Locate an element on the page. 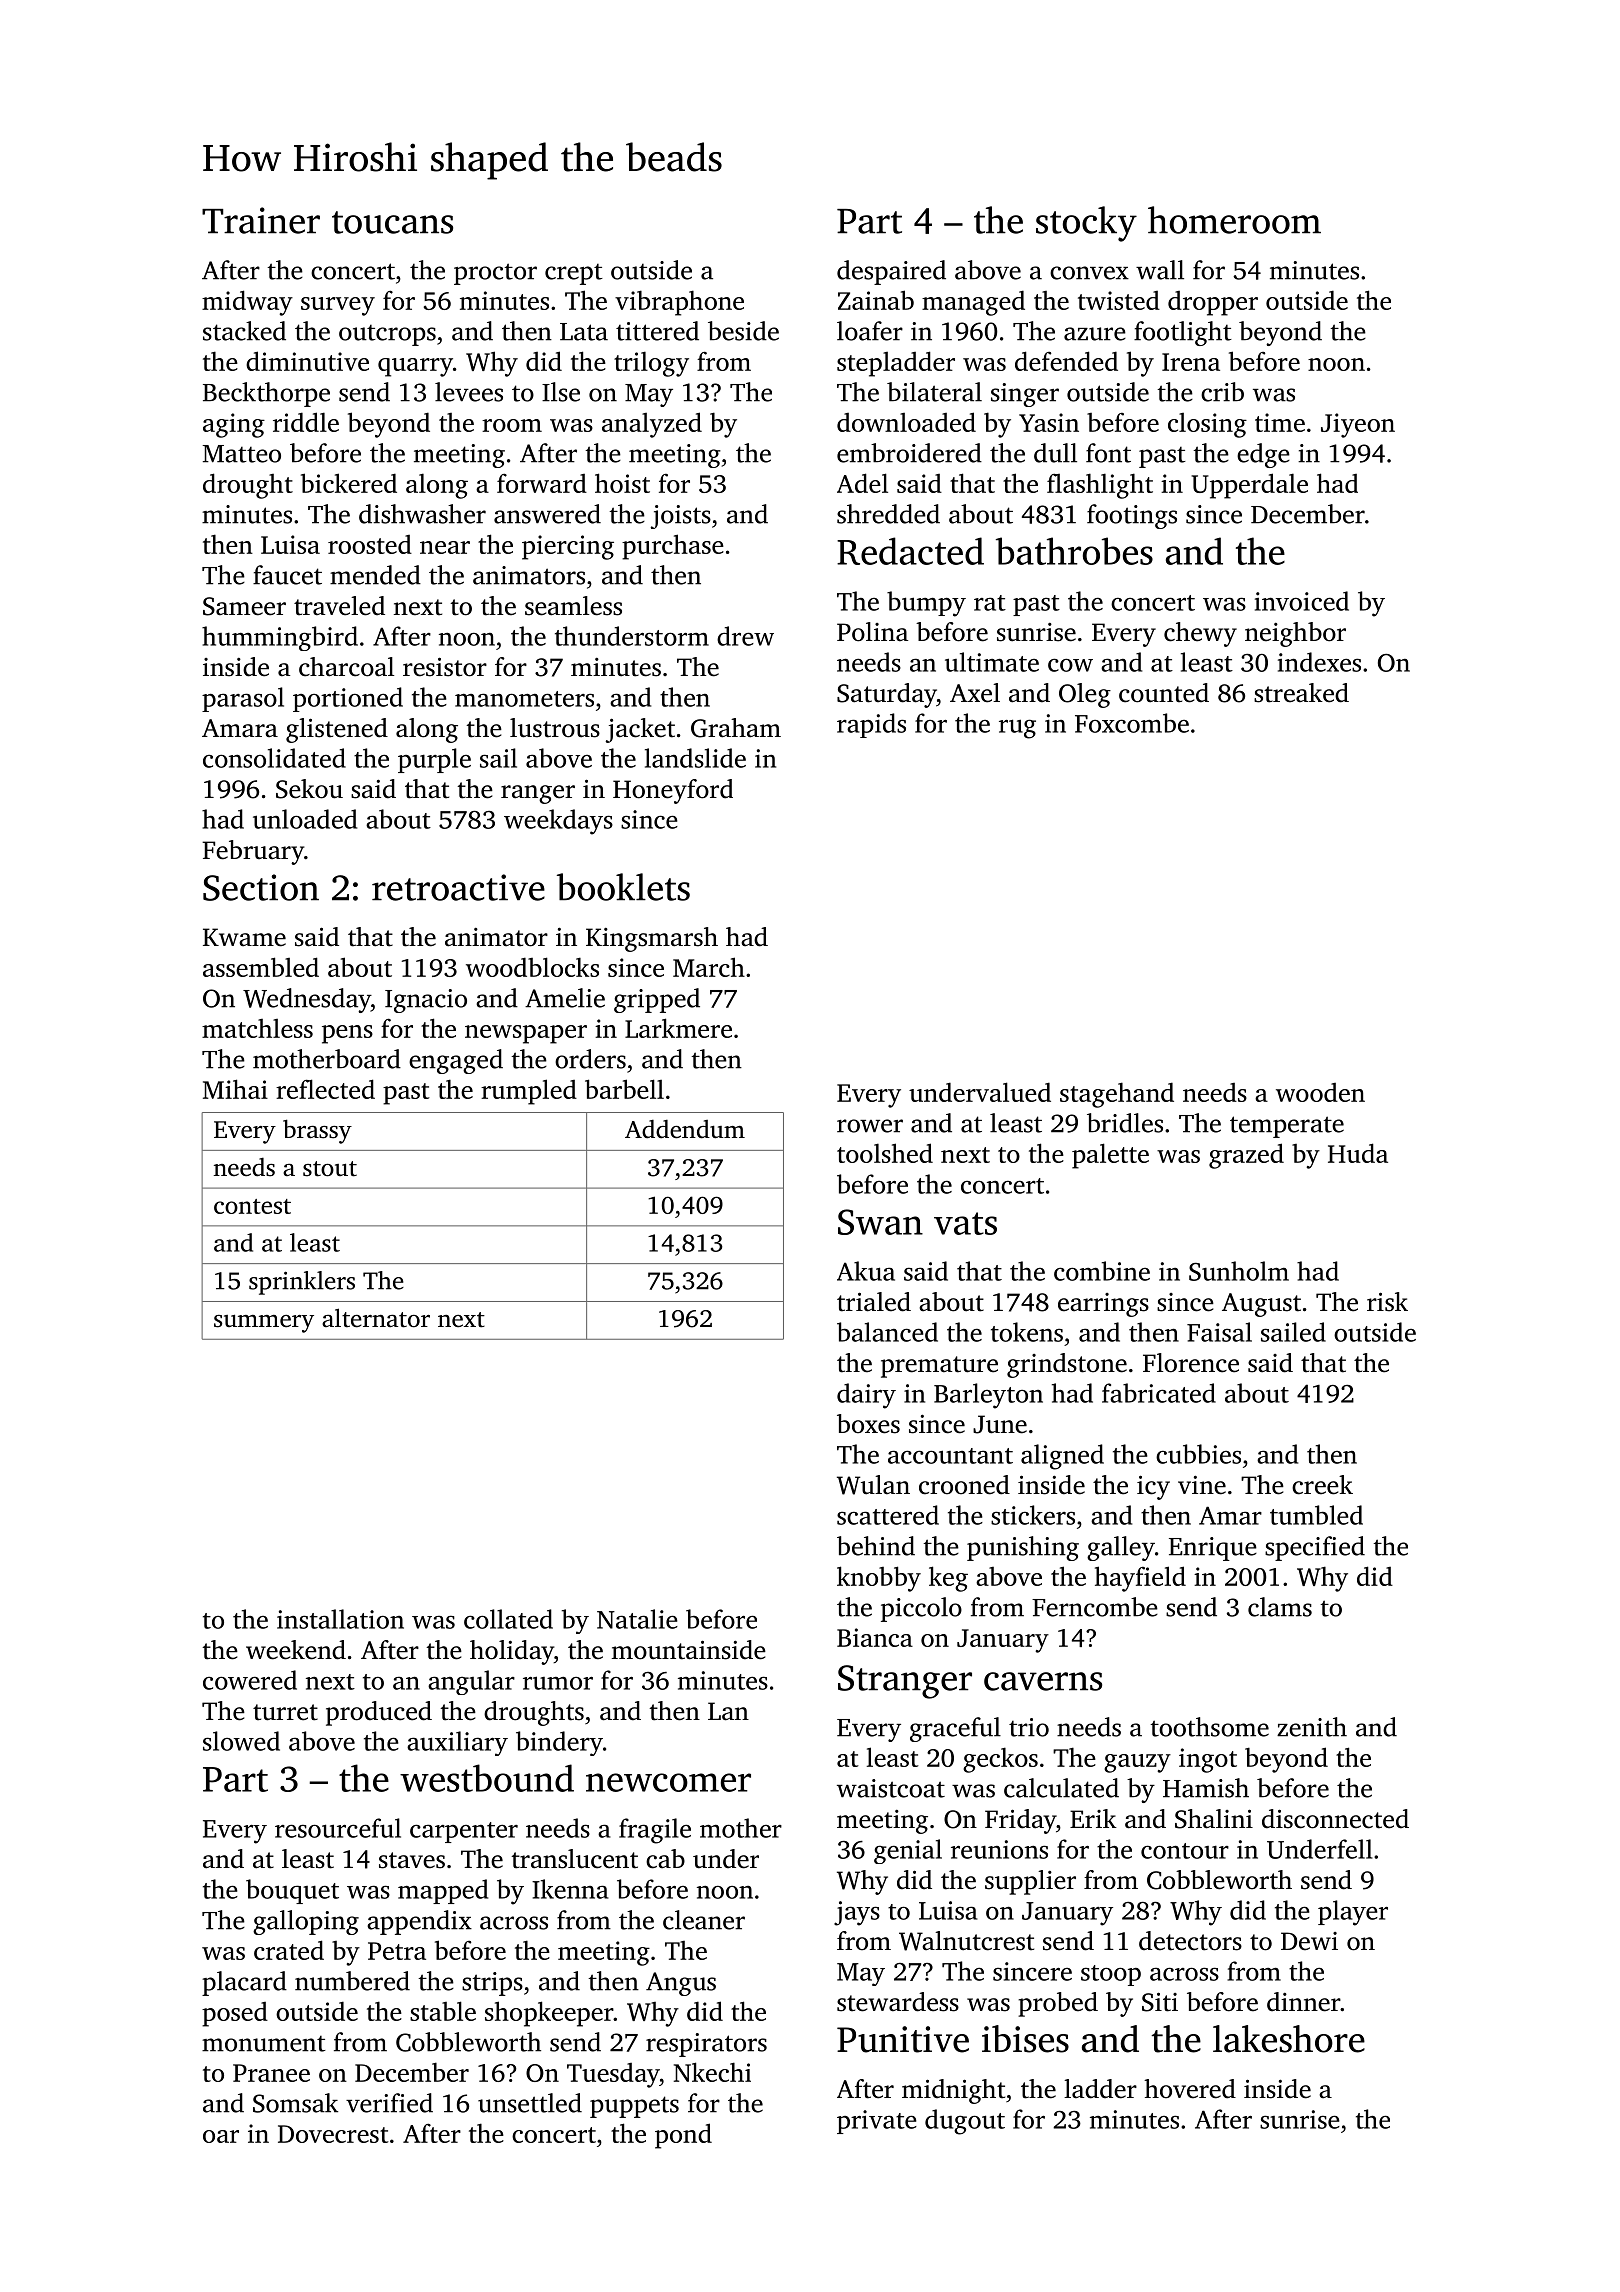 Image resolution: width=1620 pixels, height=2292 pixels. creek is located at coordinates (1322, 1485).
